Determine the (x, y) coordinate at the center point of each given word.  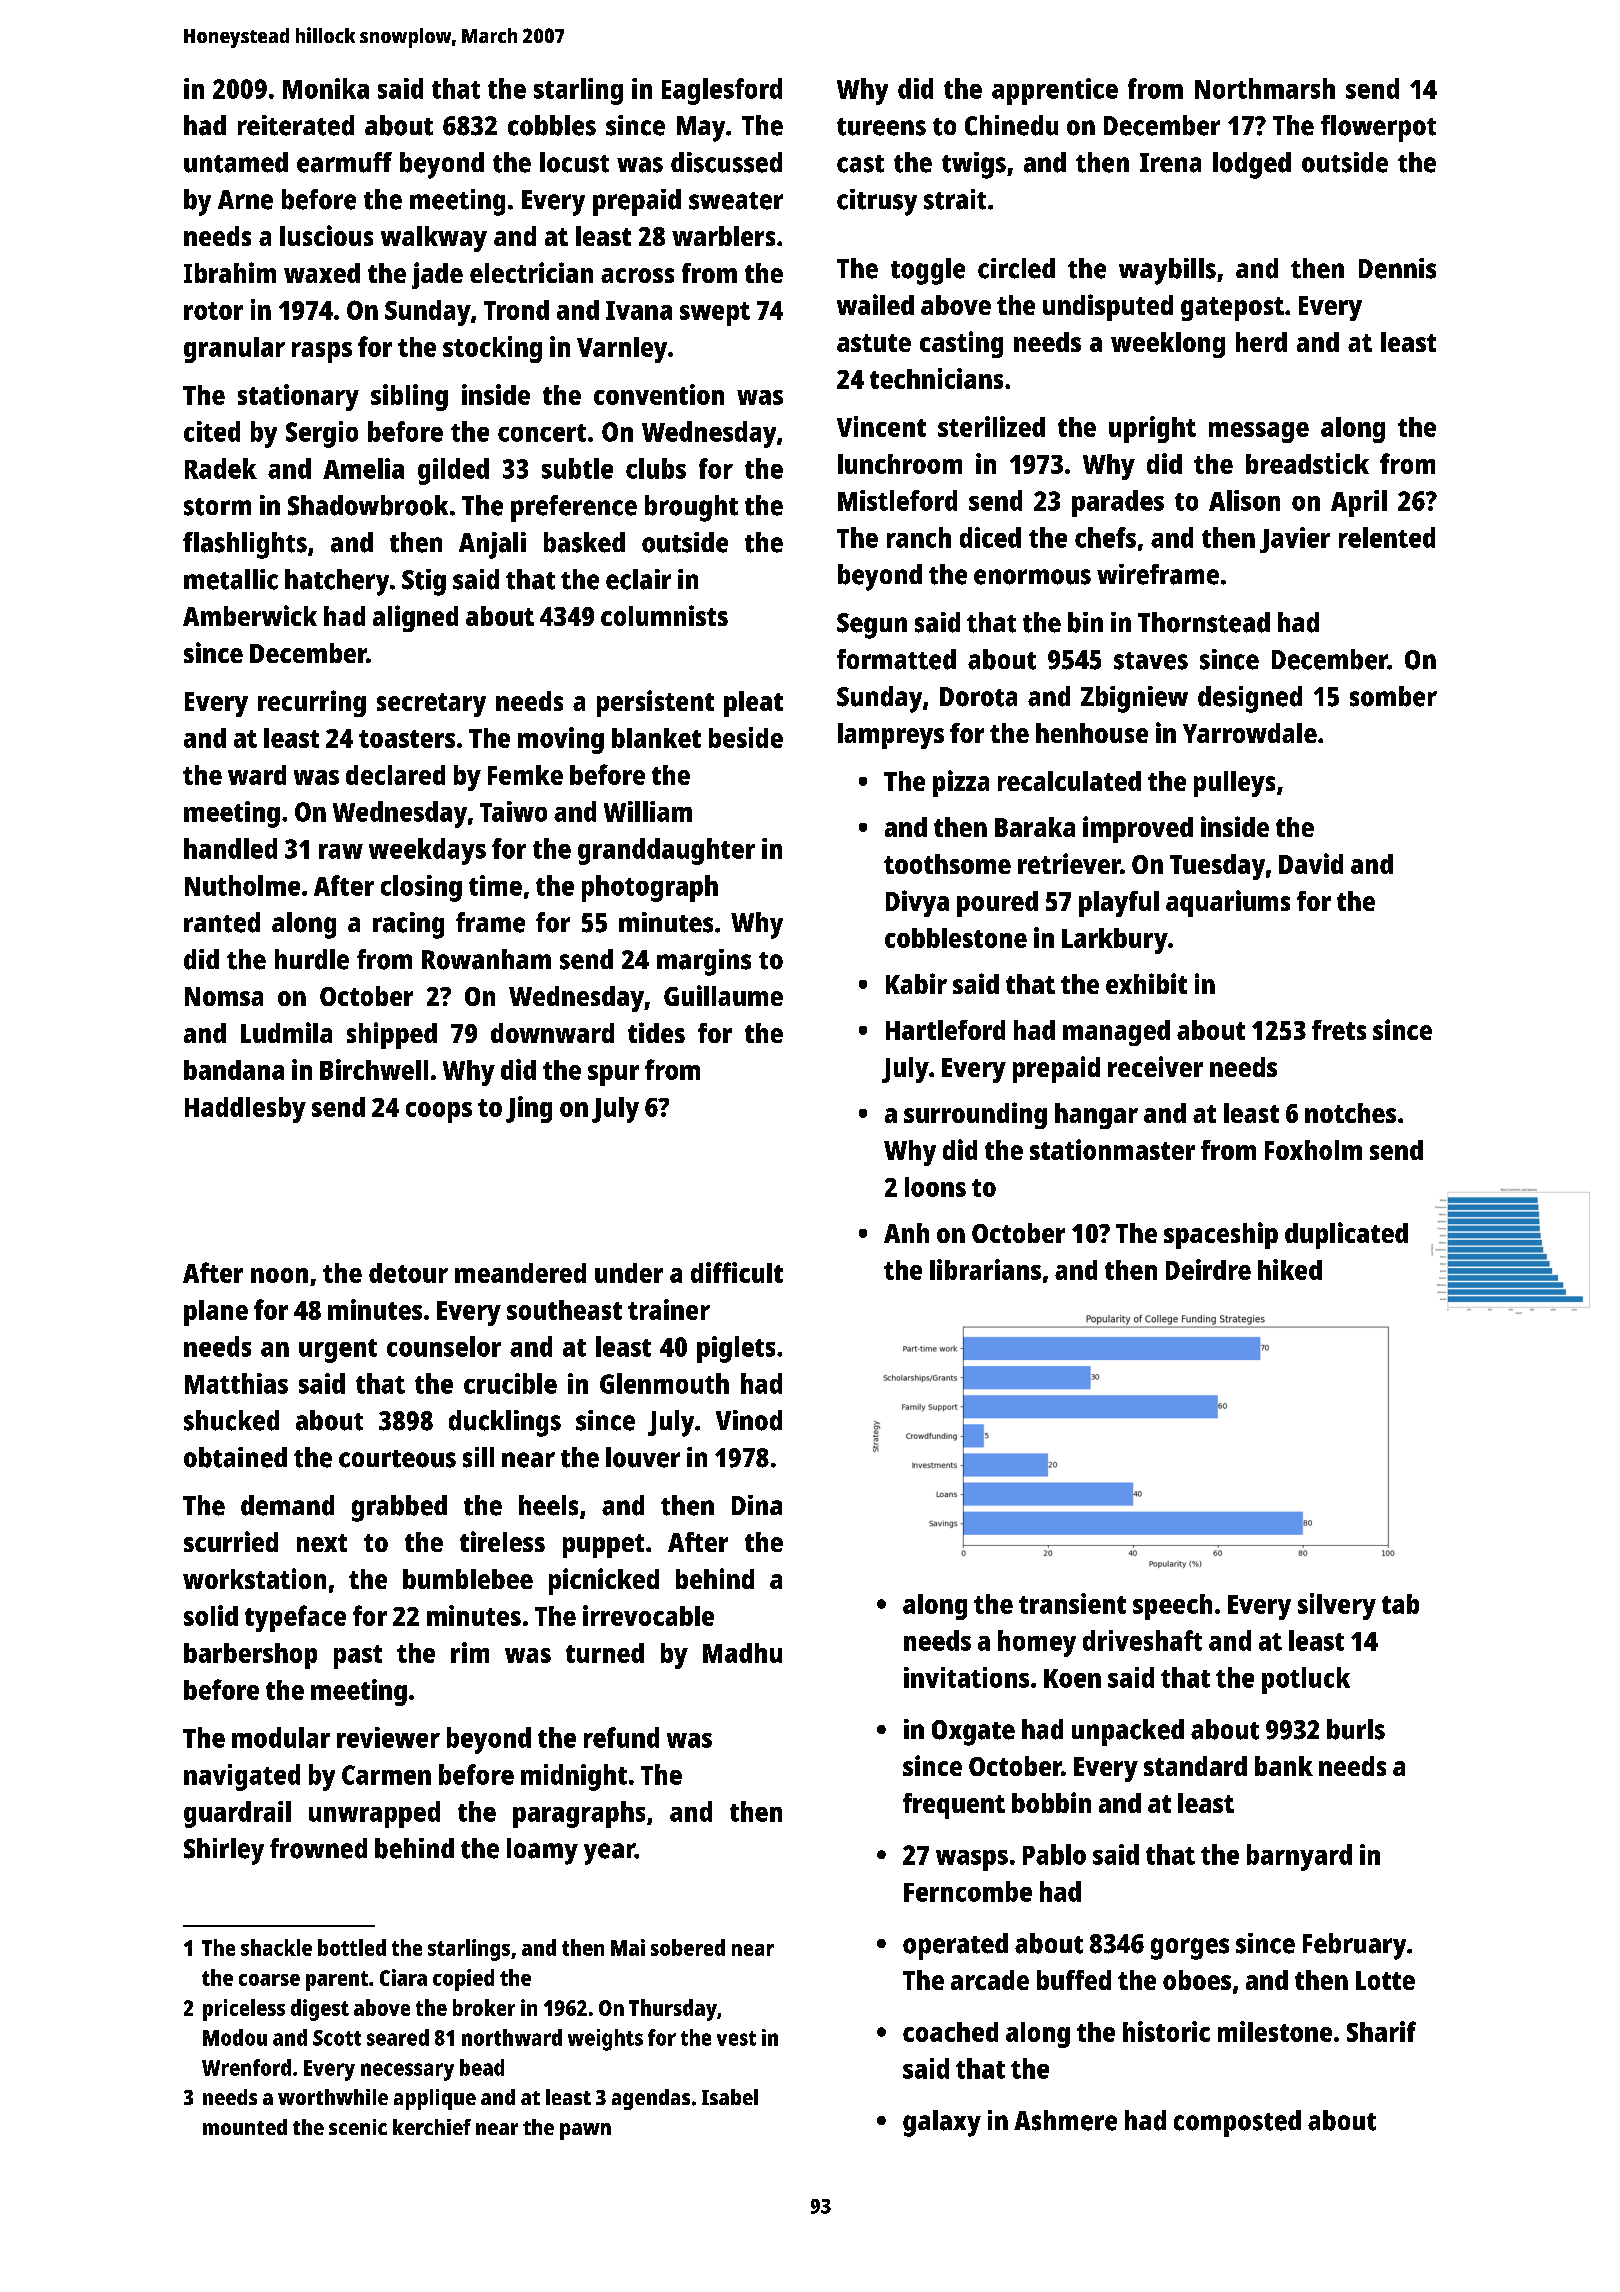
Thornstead (1204, 622)
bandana (234, 1070)
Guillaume (723, 995)
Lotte (1385, 1980)
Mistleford (897, 500)
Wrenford (246, 2067)
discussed (726, 162)
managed (1116, 1033)
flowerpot (1378, 128)
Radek (221, 468)
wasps (972, 1860)
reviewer (388, 1737)
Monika (326, 88)
